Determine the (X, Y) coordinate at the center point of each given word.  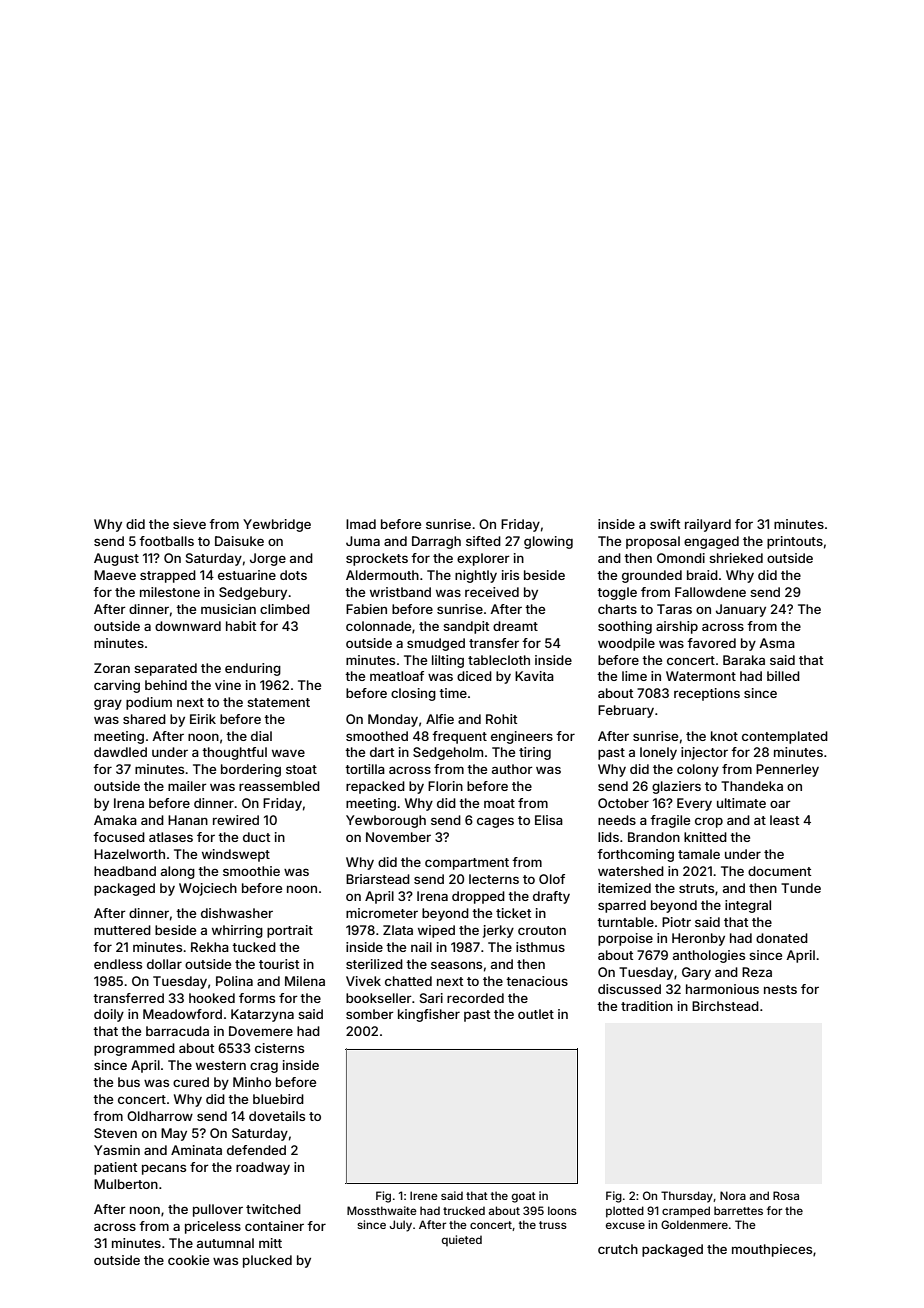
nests (780, 989)
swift (665, 524)
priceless (213, 1227)
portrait (290, 931)
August (116, 559)
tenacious (537, 981)
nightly (476, 576)
